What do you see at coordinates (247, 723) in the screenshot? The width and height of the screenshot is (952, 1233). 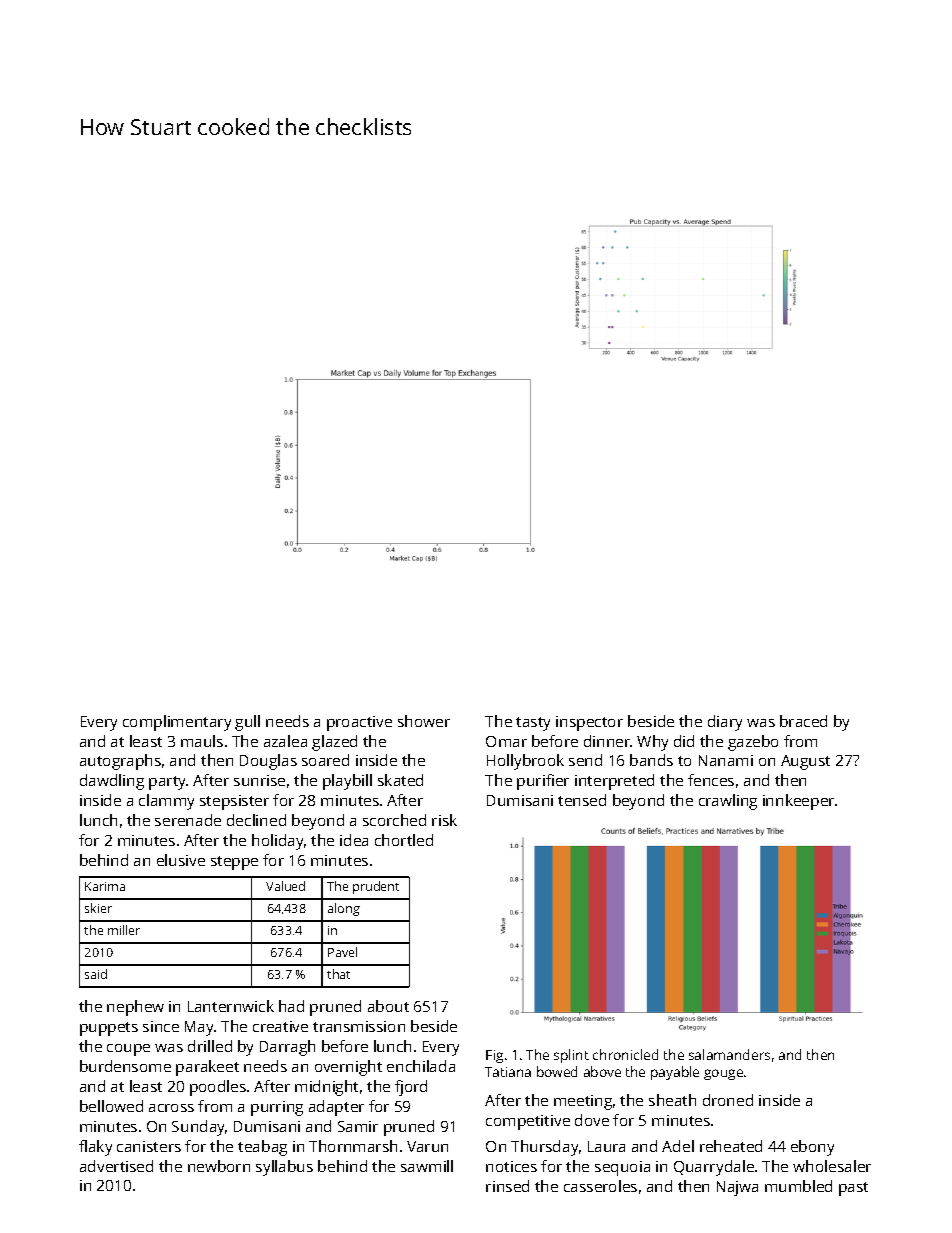 I see `gull` at bounding box center [247, 723].
